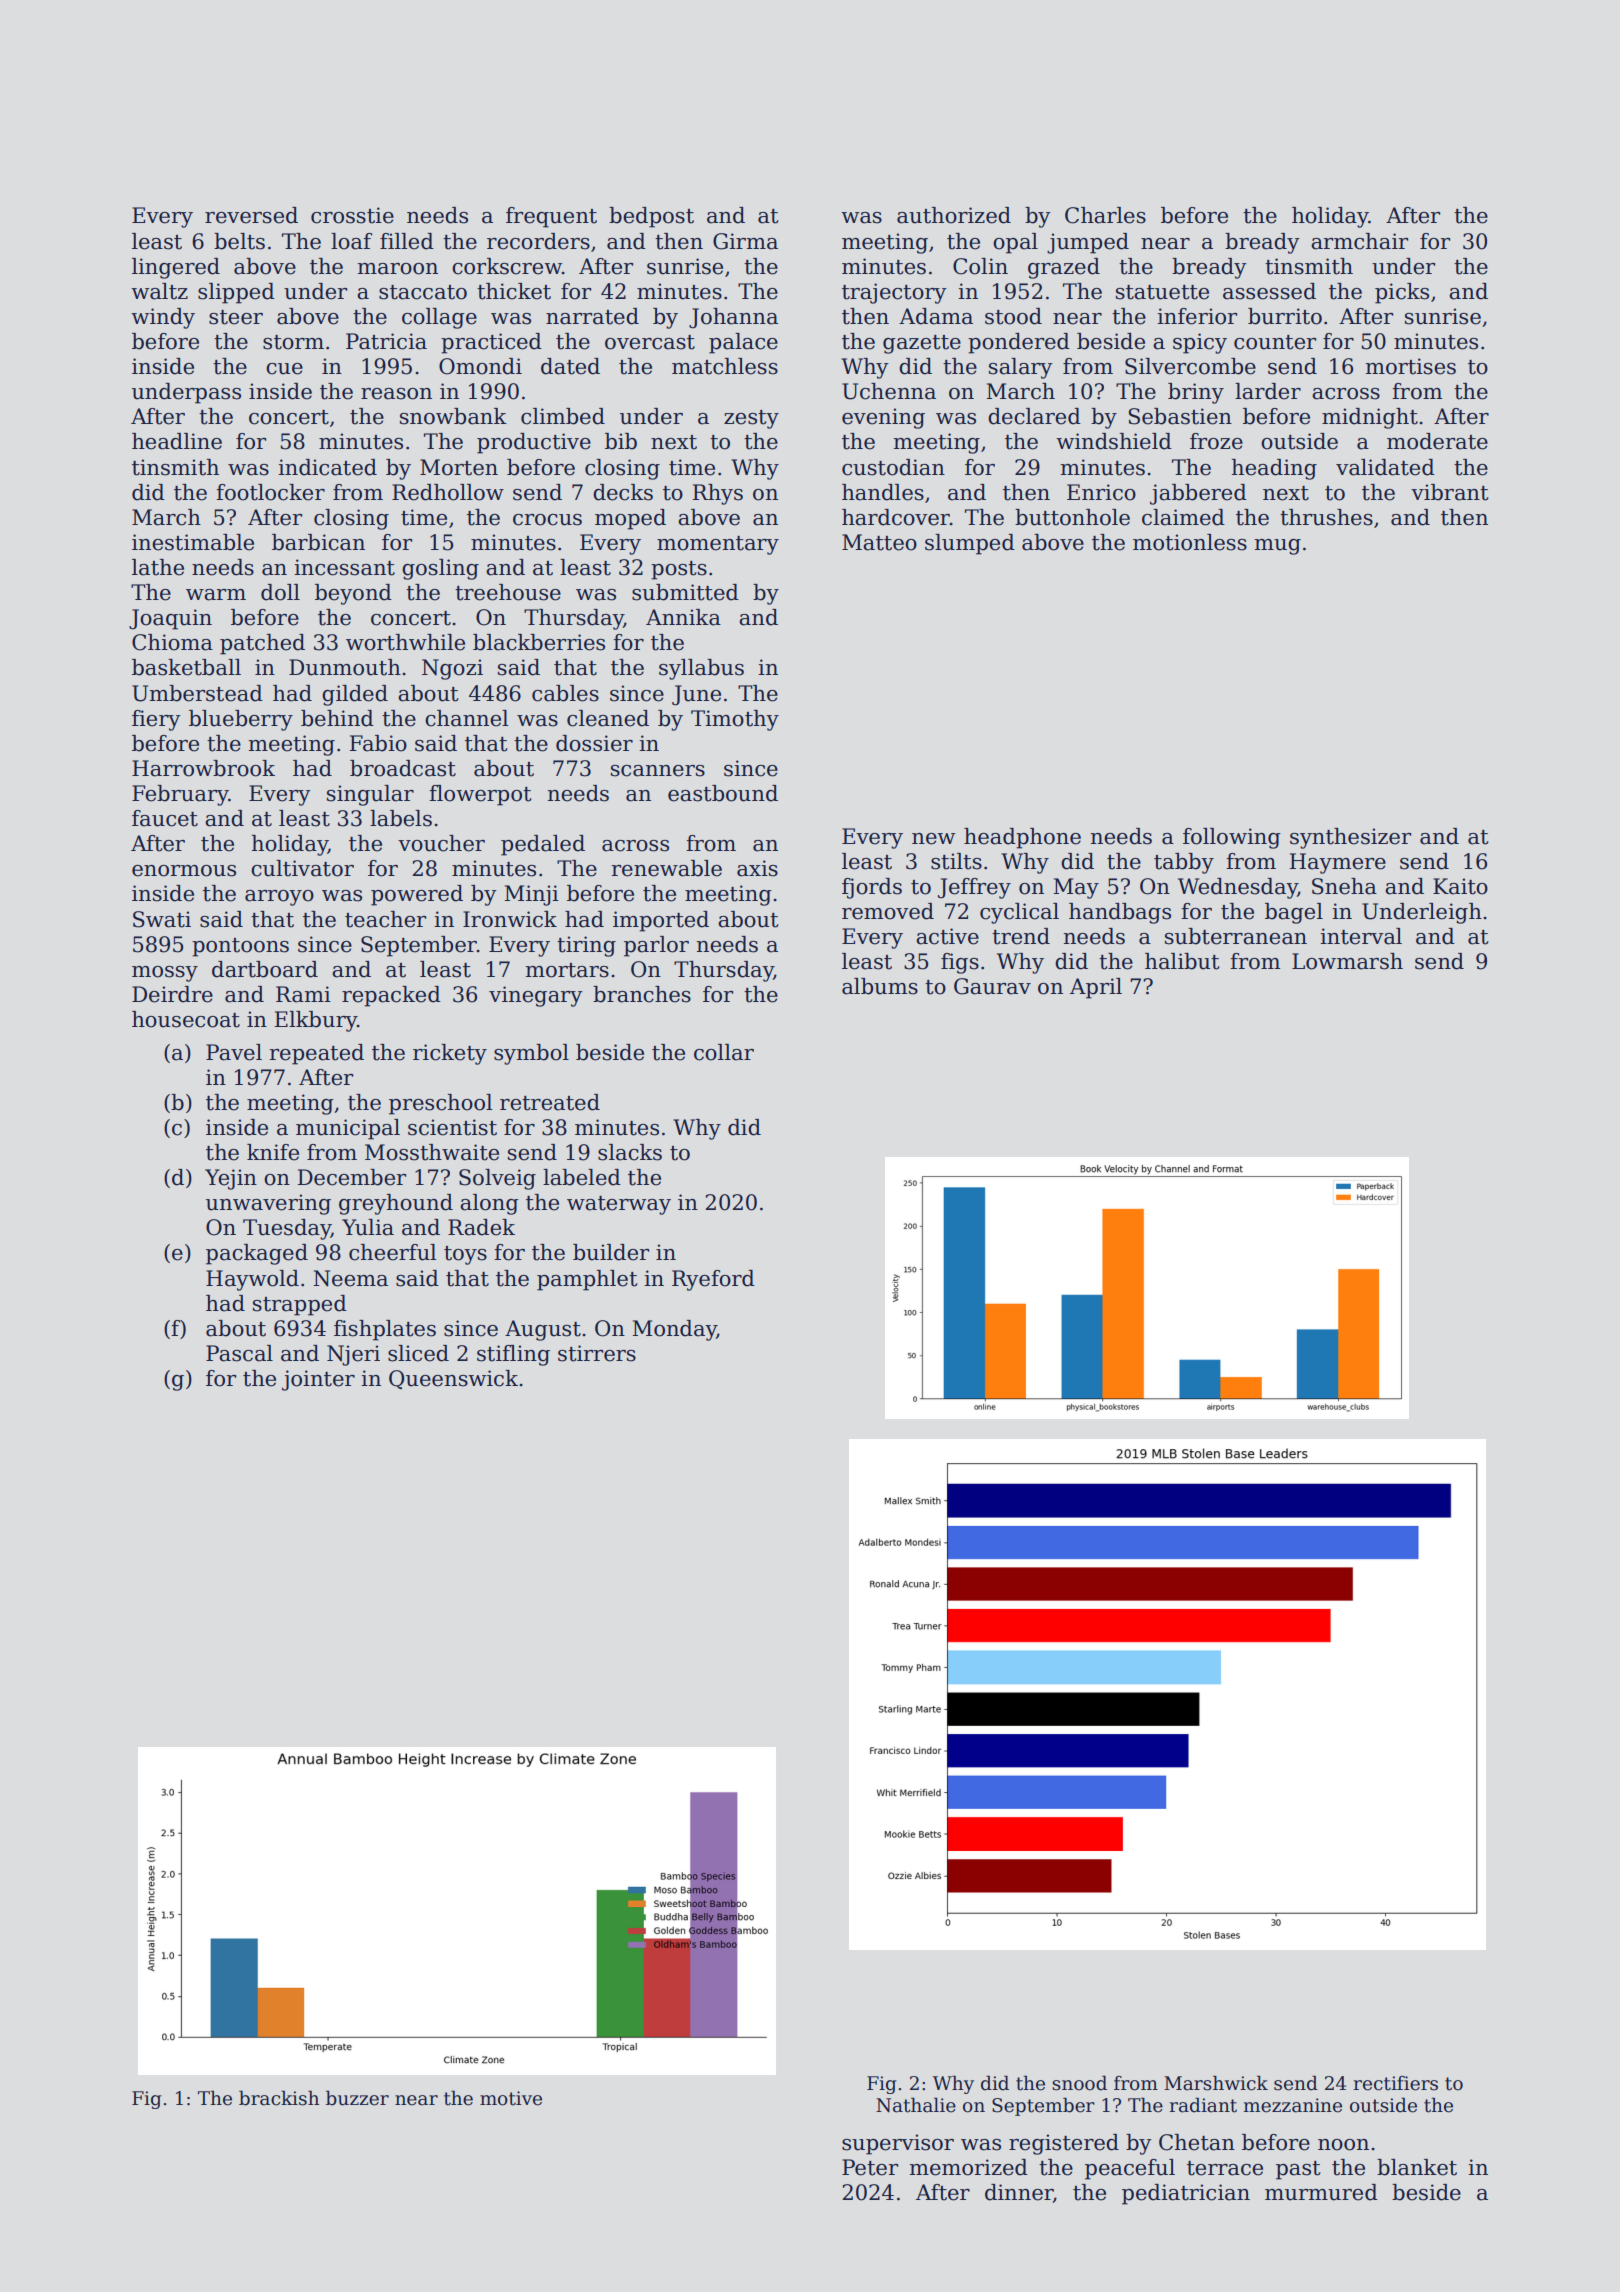  I want to click on scientist, so click(452, 1127).
